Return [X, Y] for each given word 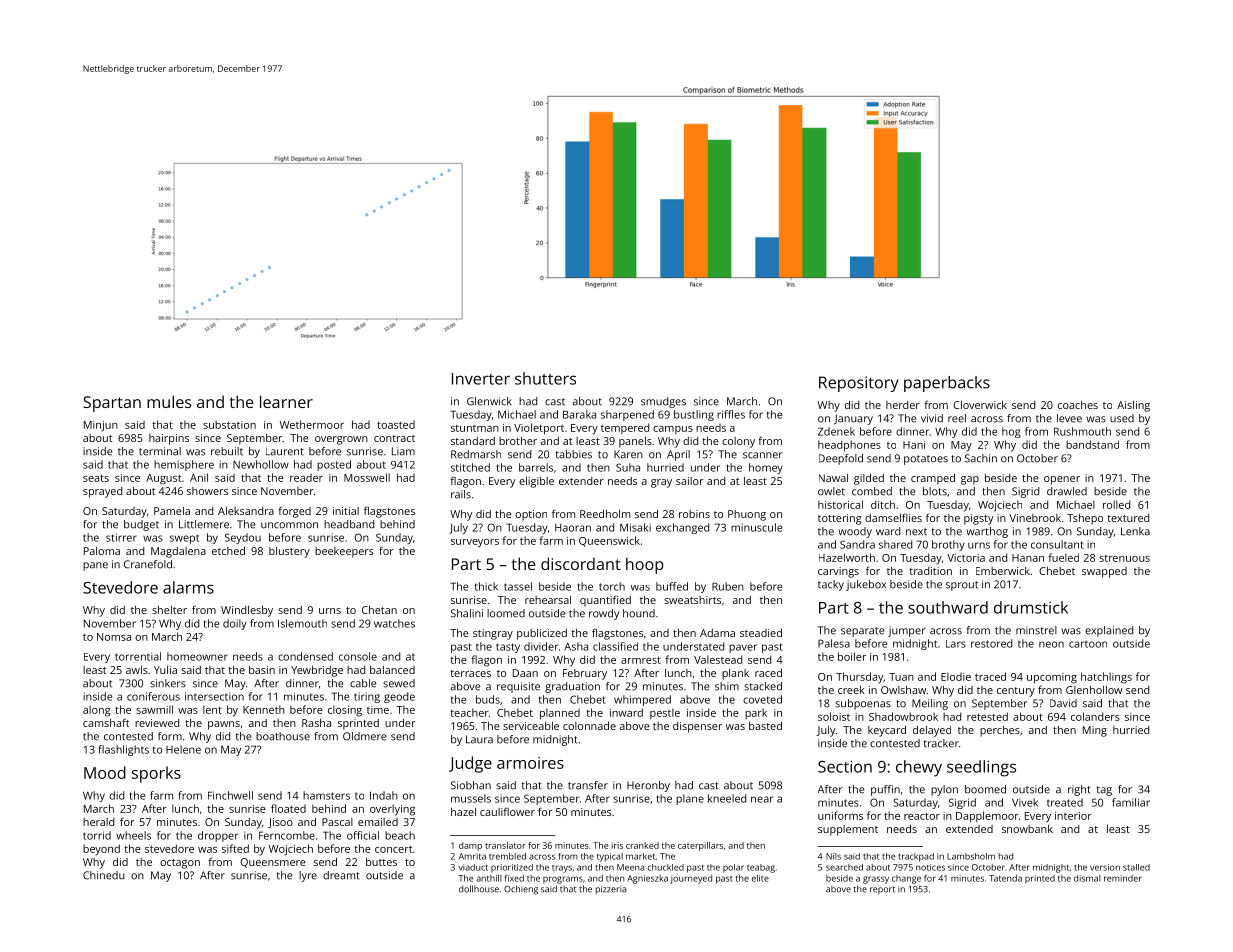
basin [262, 670]
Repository [859, 384]
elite [760, 878]
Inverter [481, 379]
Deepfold [841, 459]
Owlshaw [903, 690]
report [882, 890]
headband [349, 524]
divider [541, 646]
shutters [545, 378]
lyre [308, 876]
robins [694, 514]
